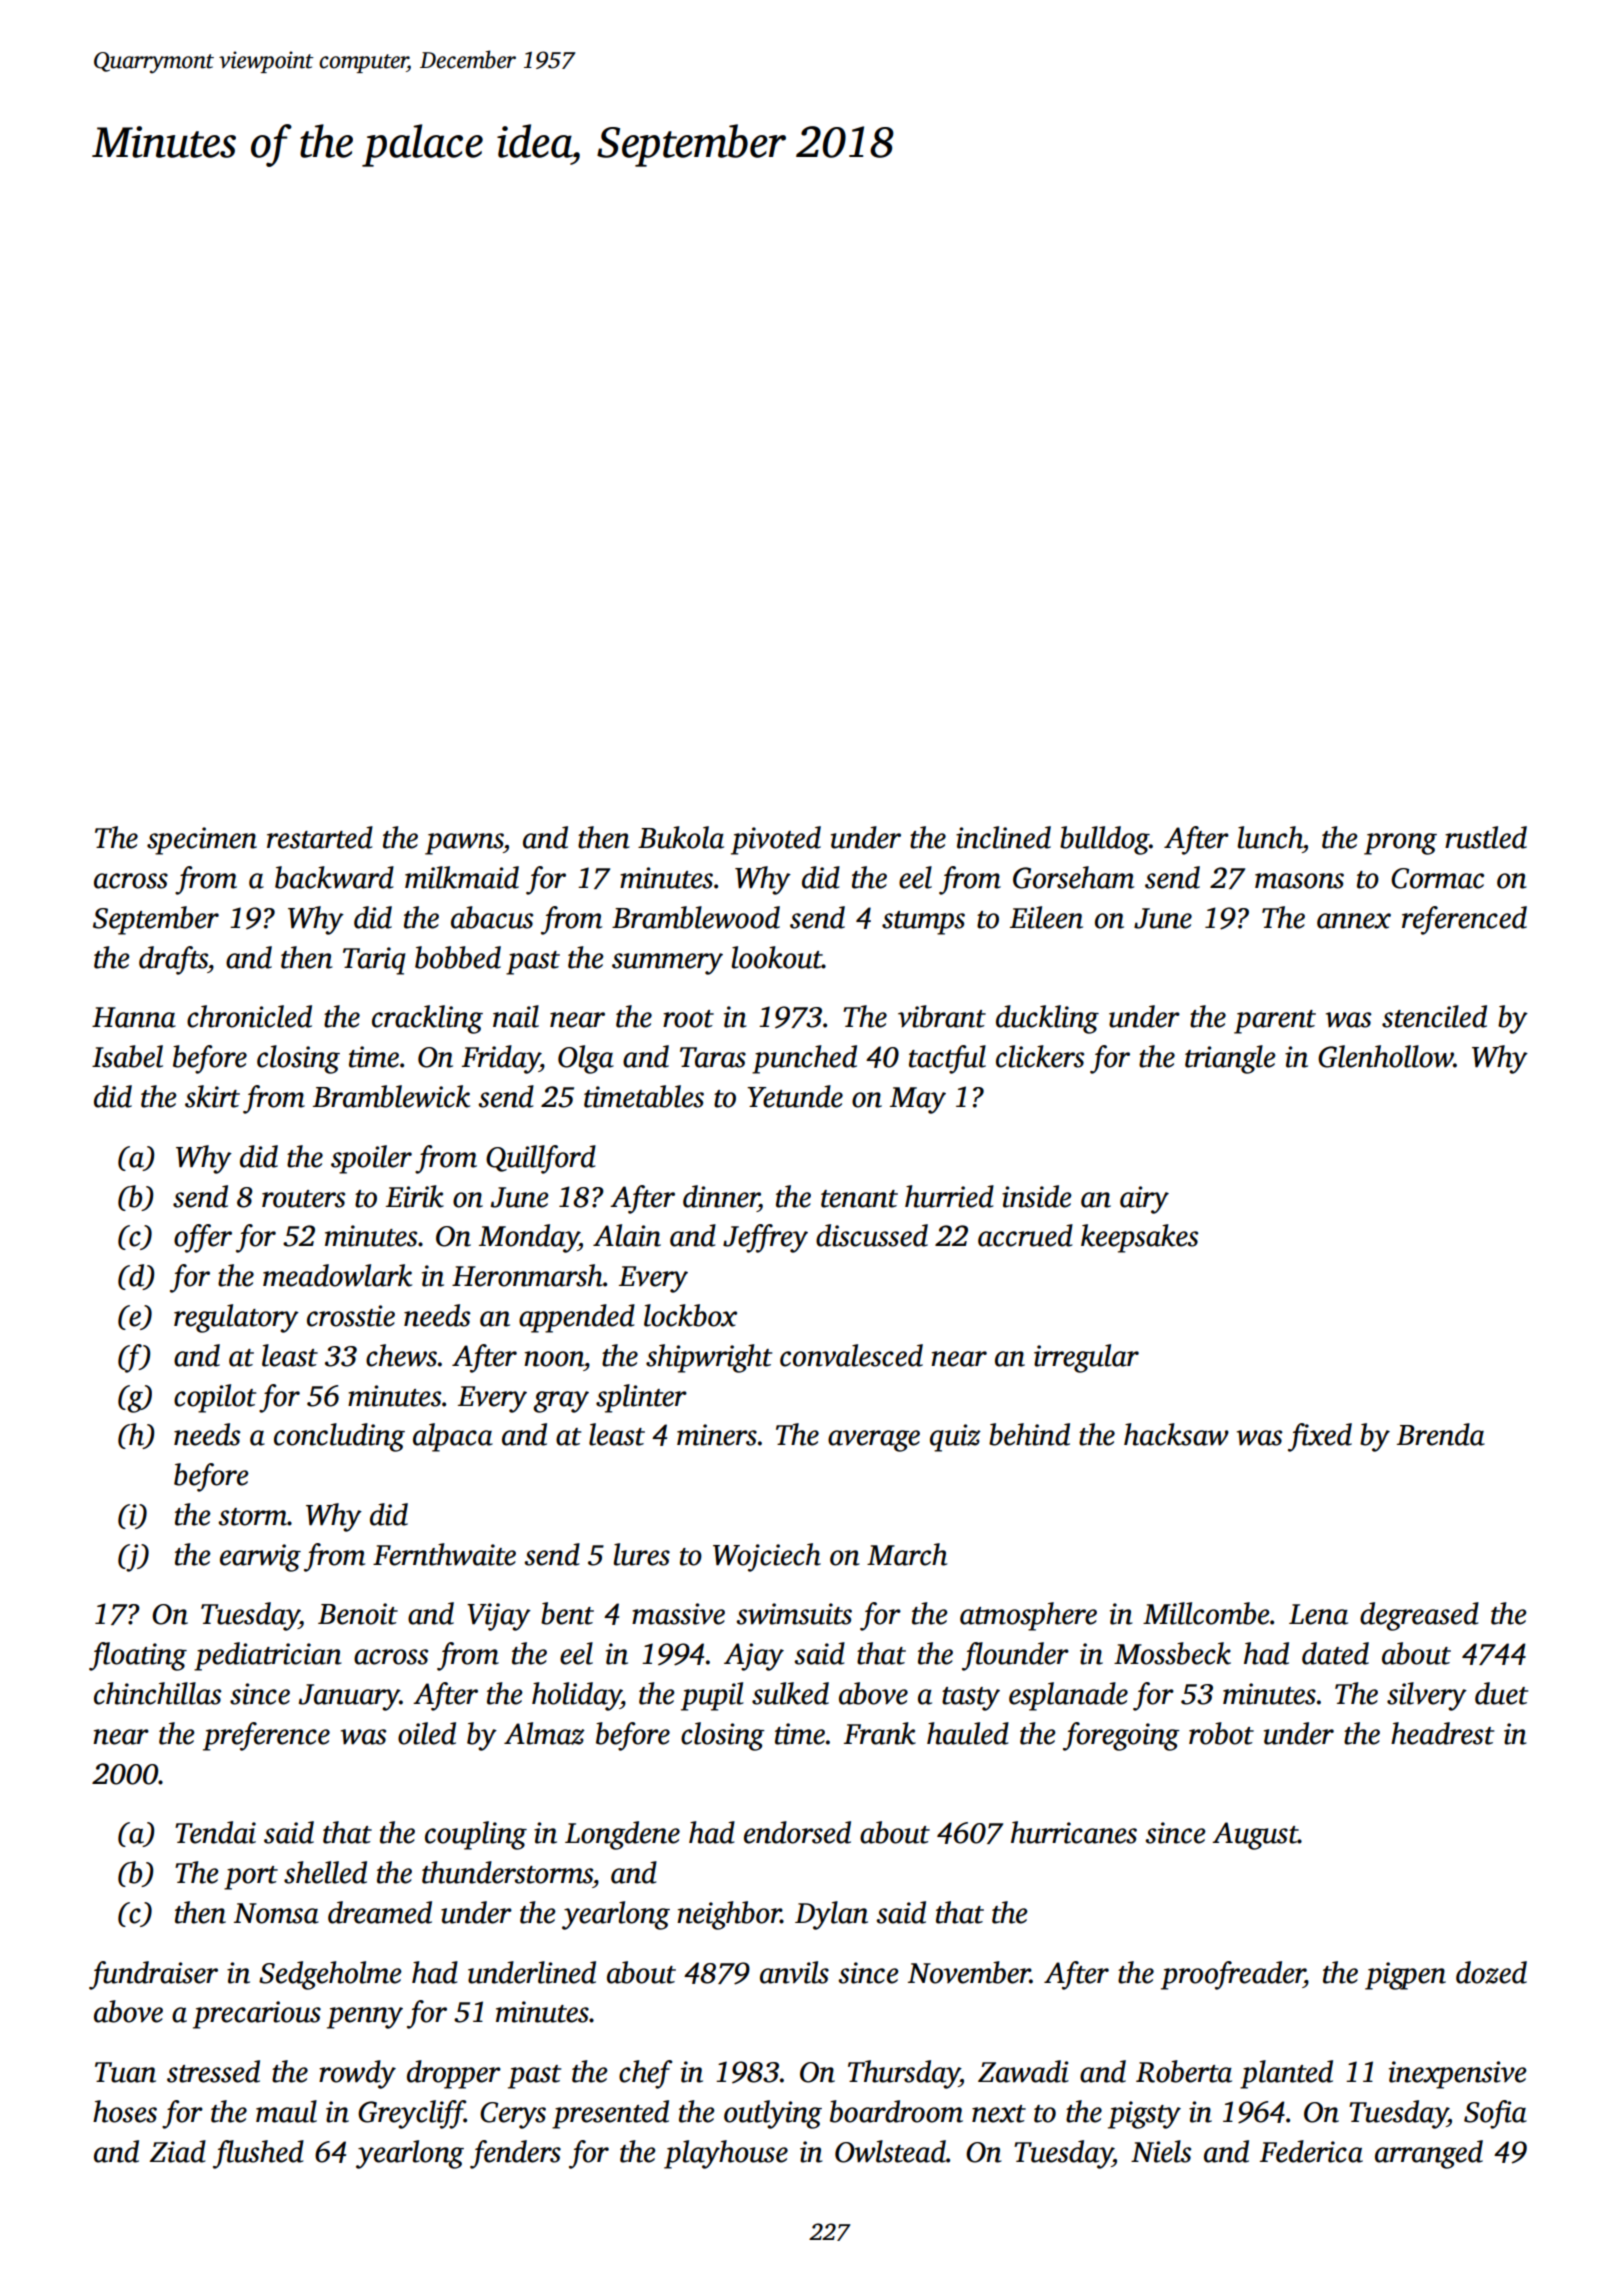 This image has height=2292, width=1620. Describe the element at coordinates (918, 1100) in the image. I see `May` at that location.
